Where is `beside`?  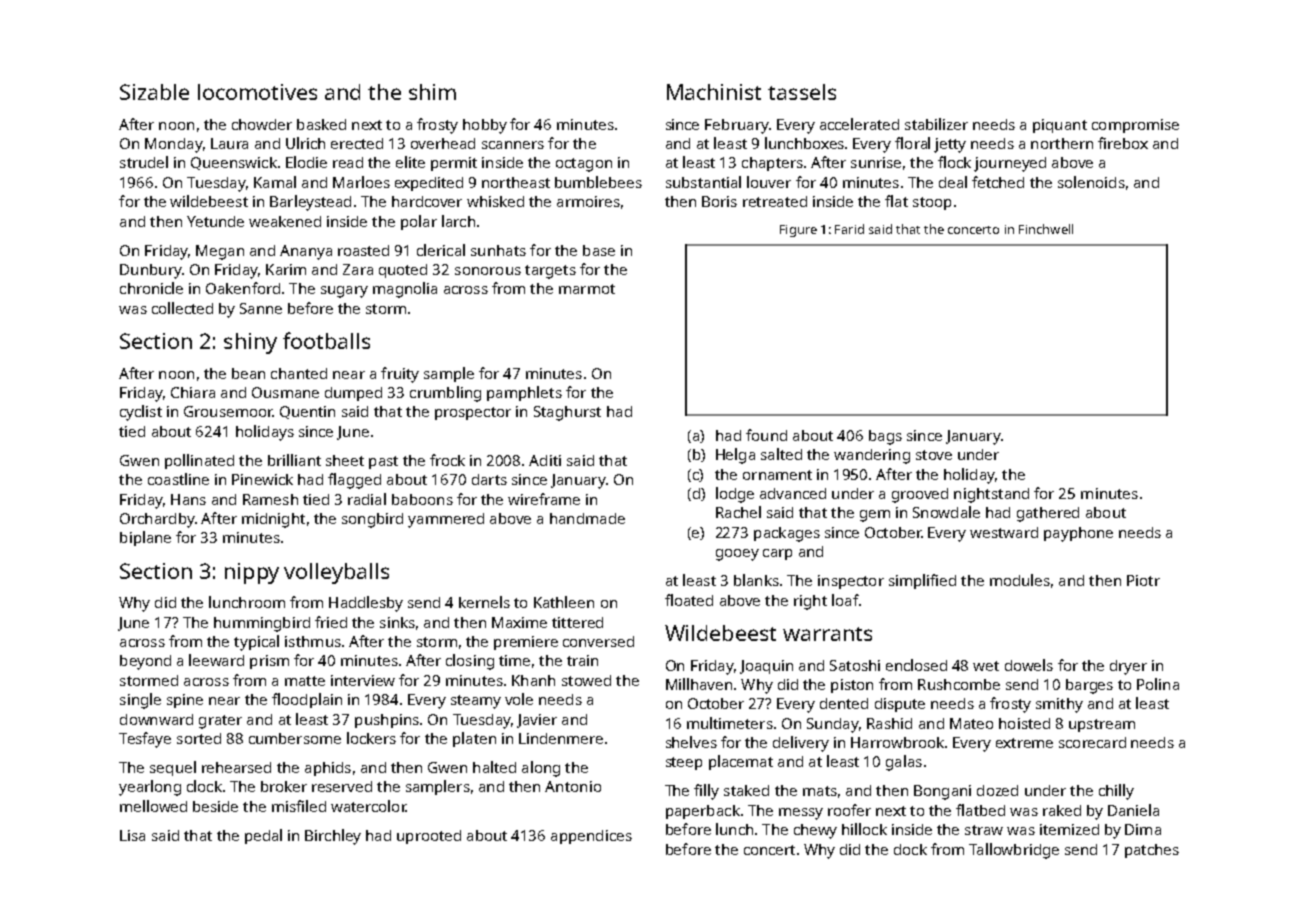
beside is located at coordinates (215, 806).
